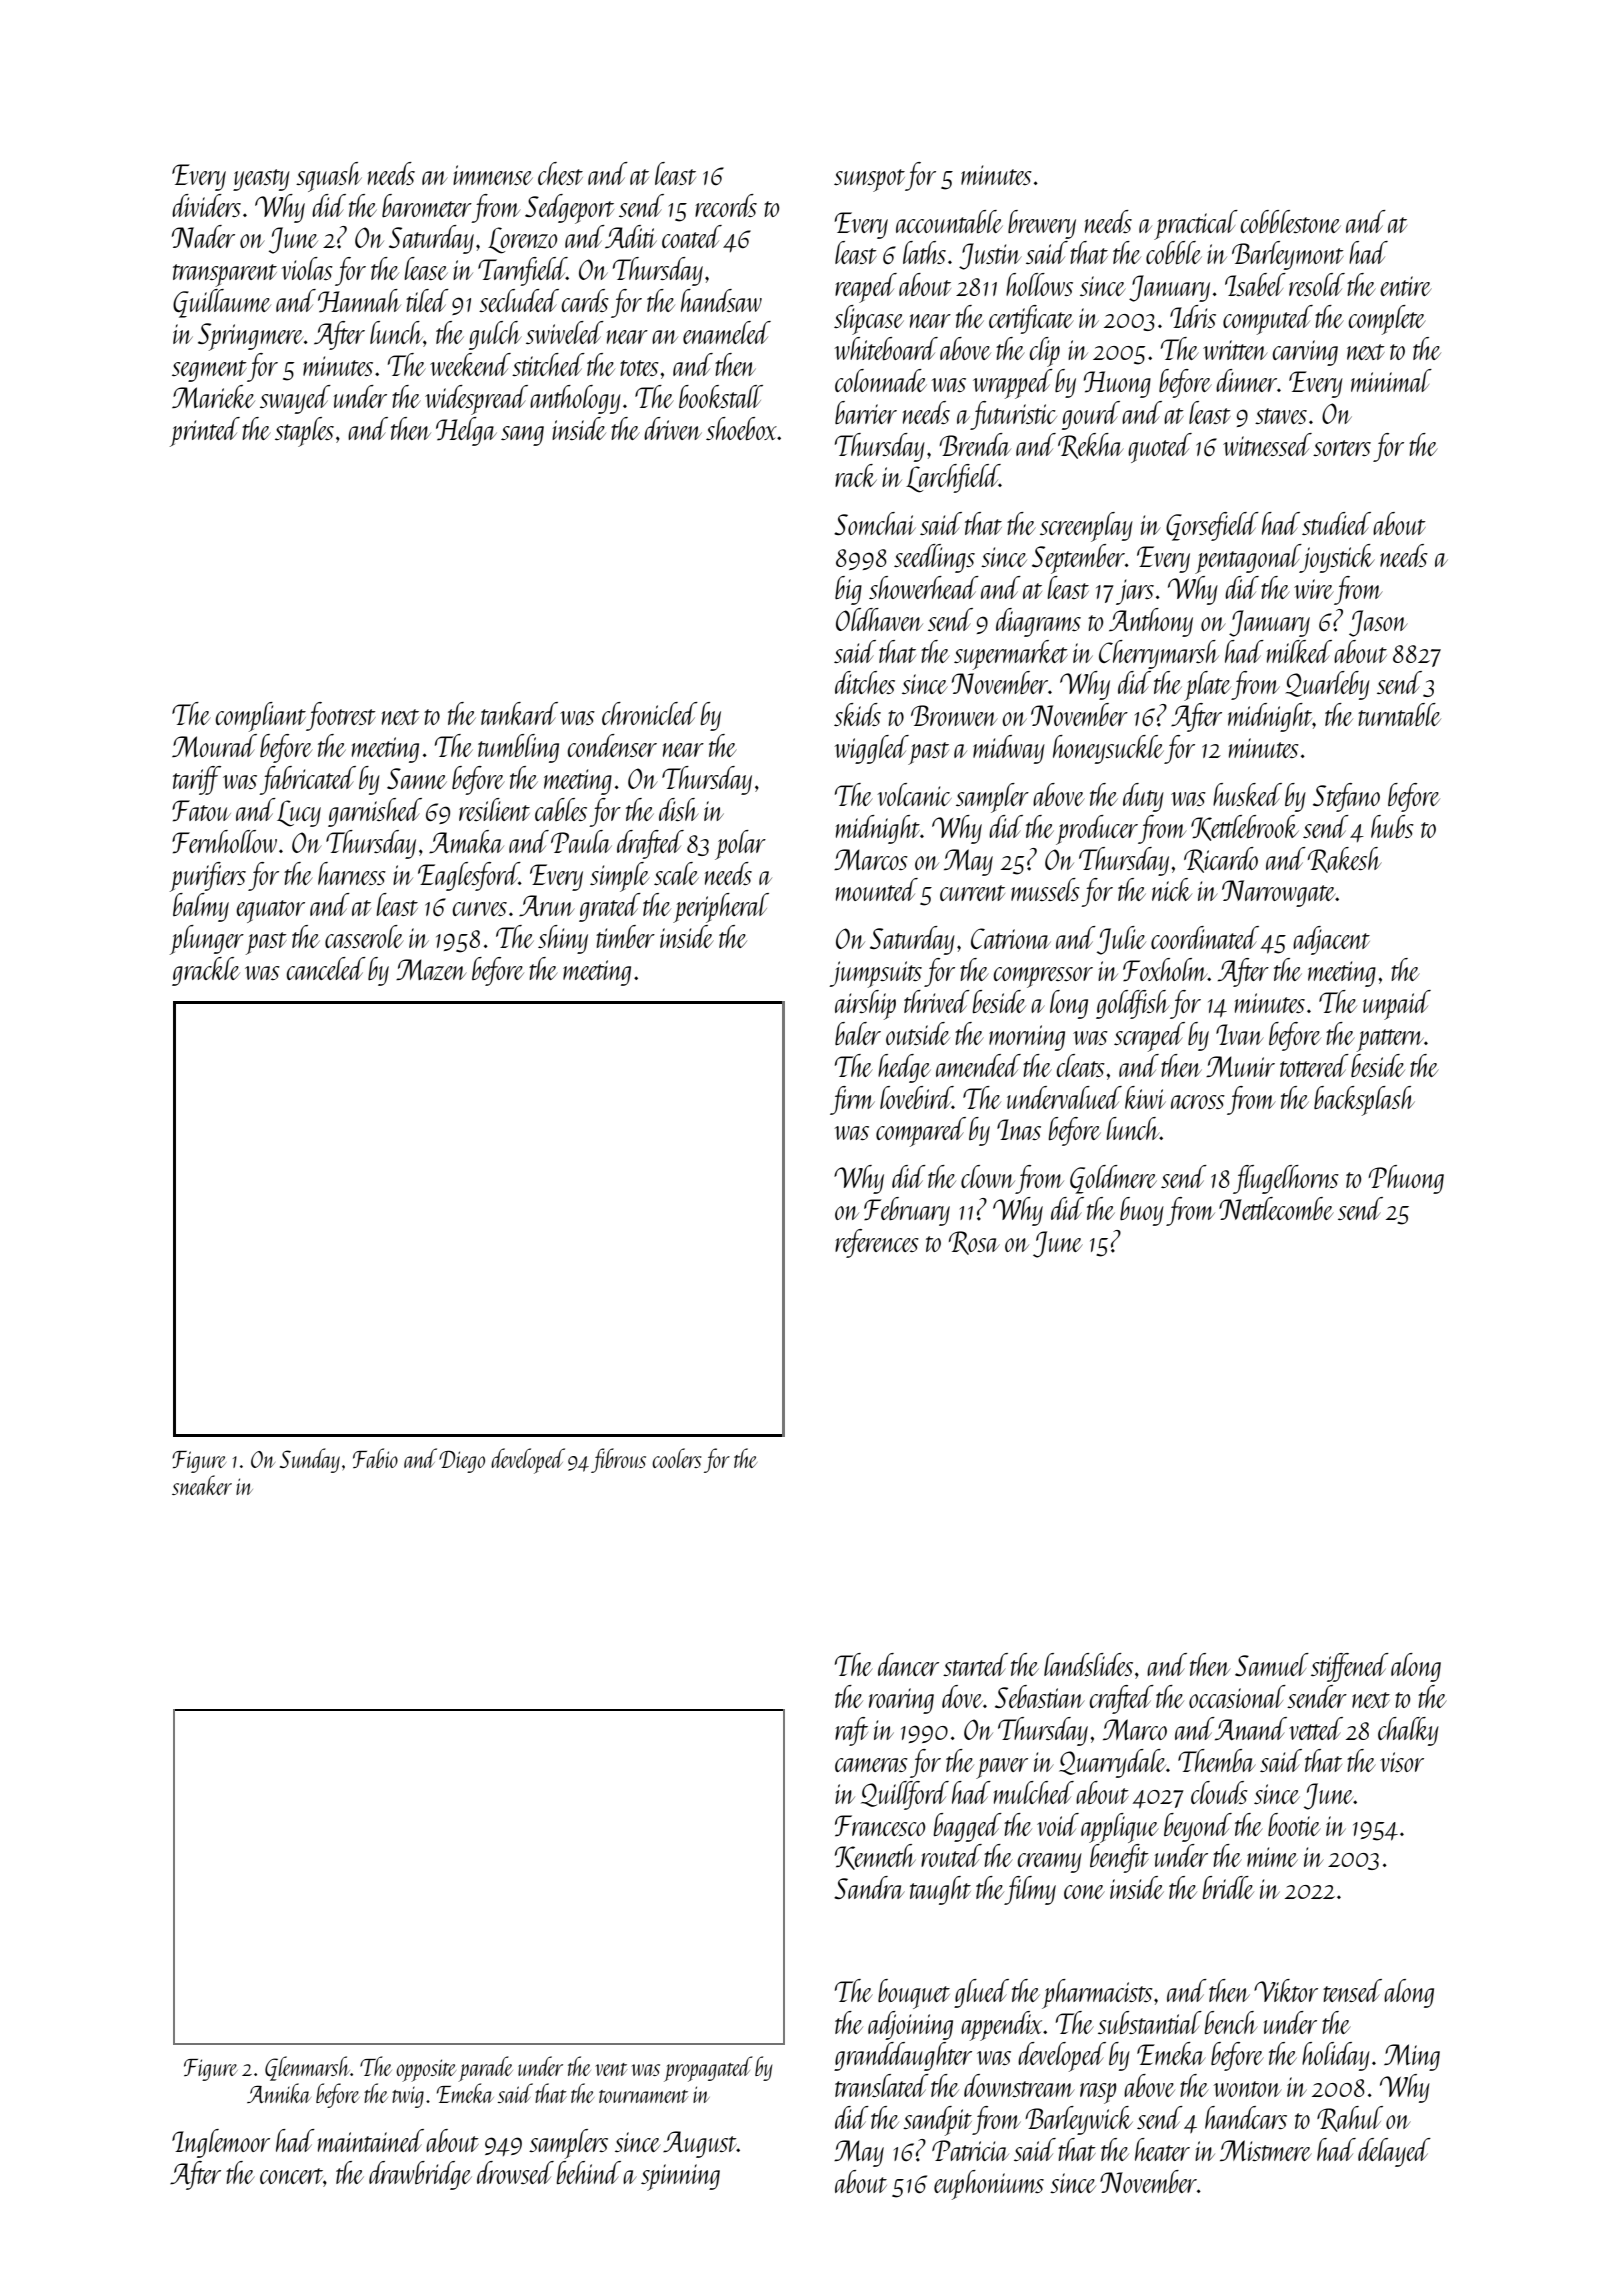 The image size is (1620, 2292). What do you see at coordinates (1276, 1208) in the image?
I see `Nettlecombe` at bounding box center [1276, 1208].
